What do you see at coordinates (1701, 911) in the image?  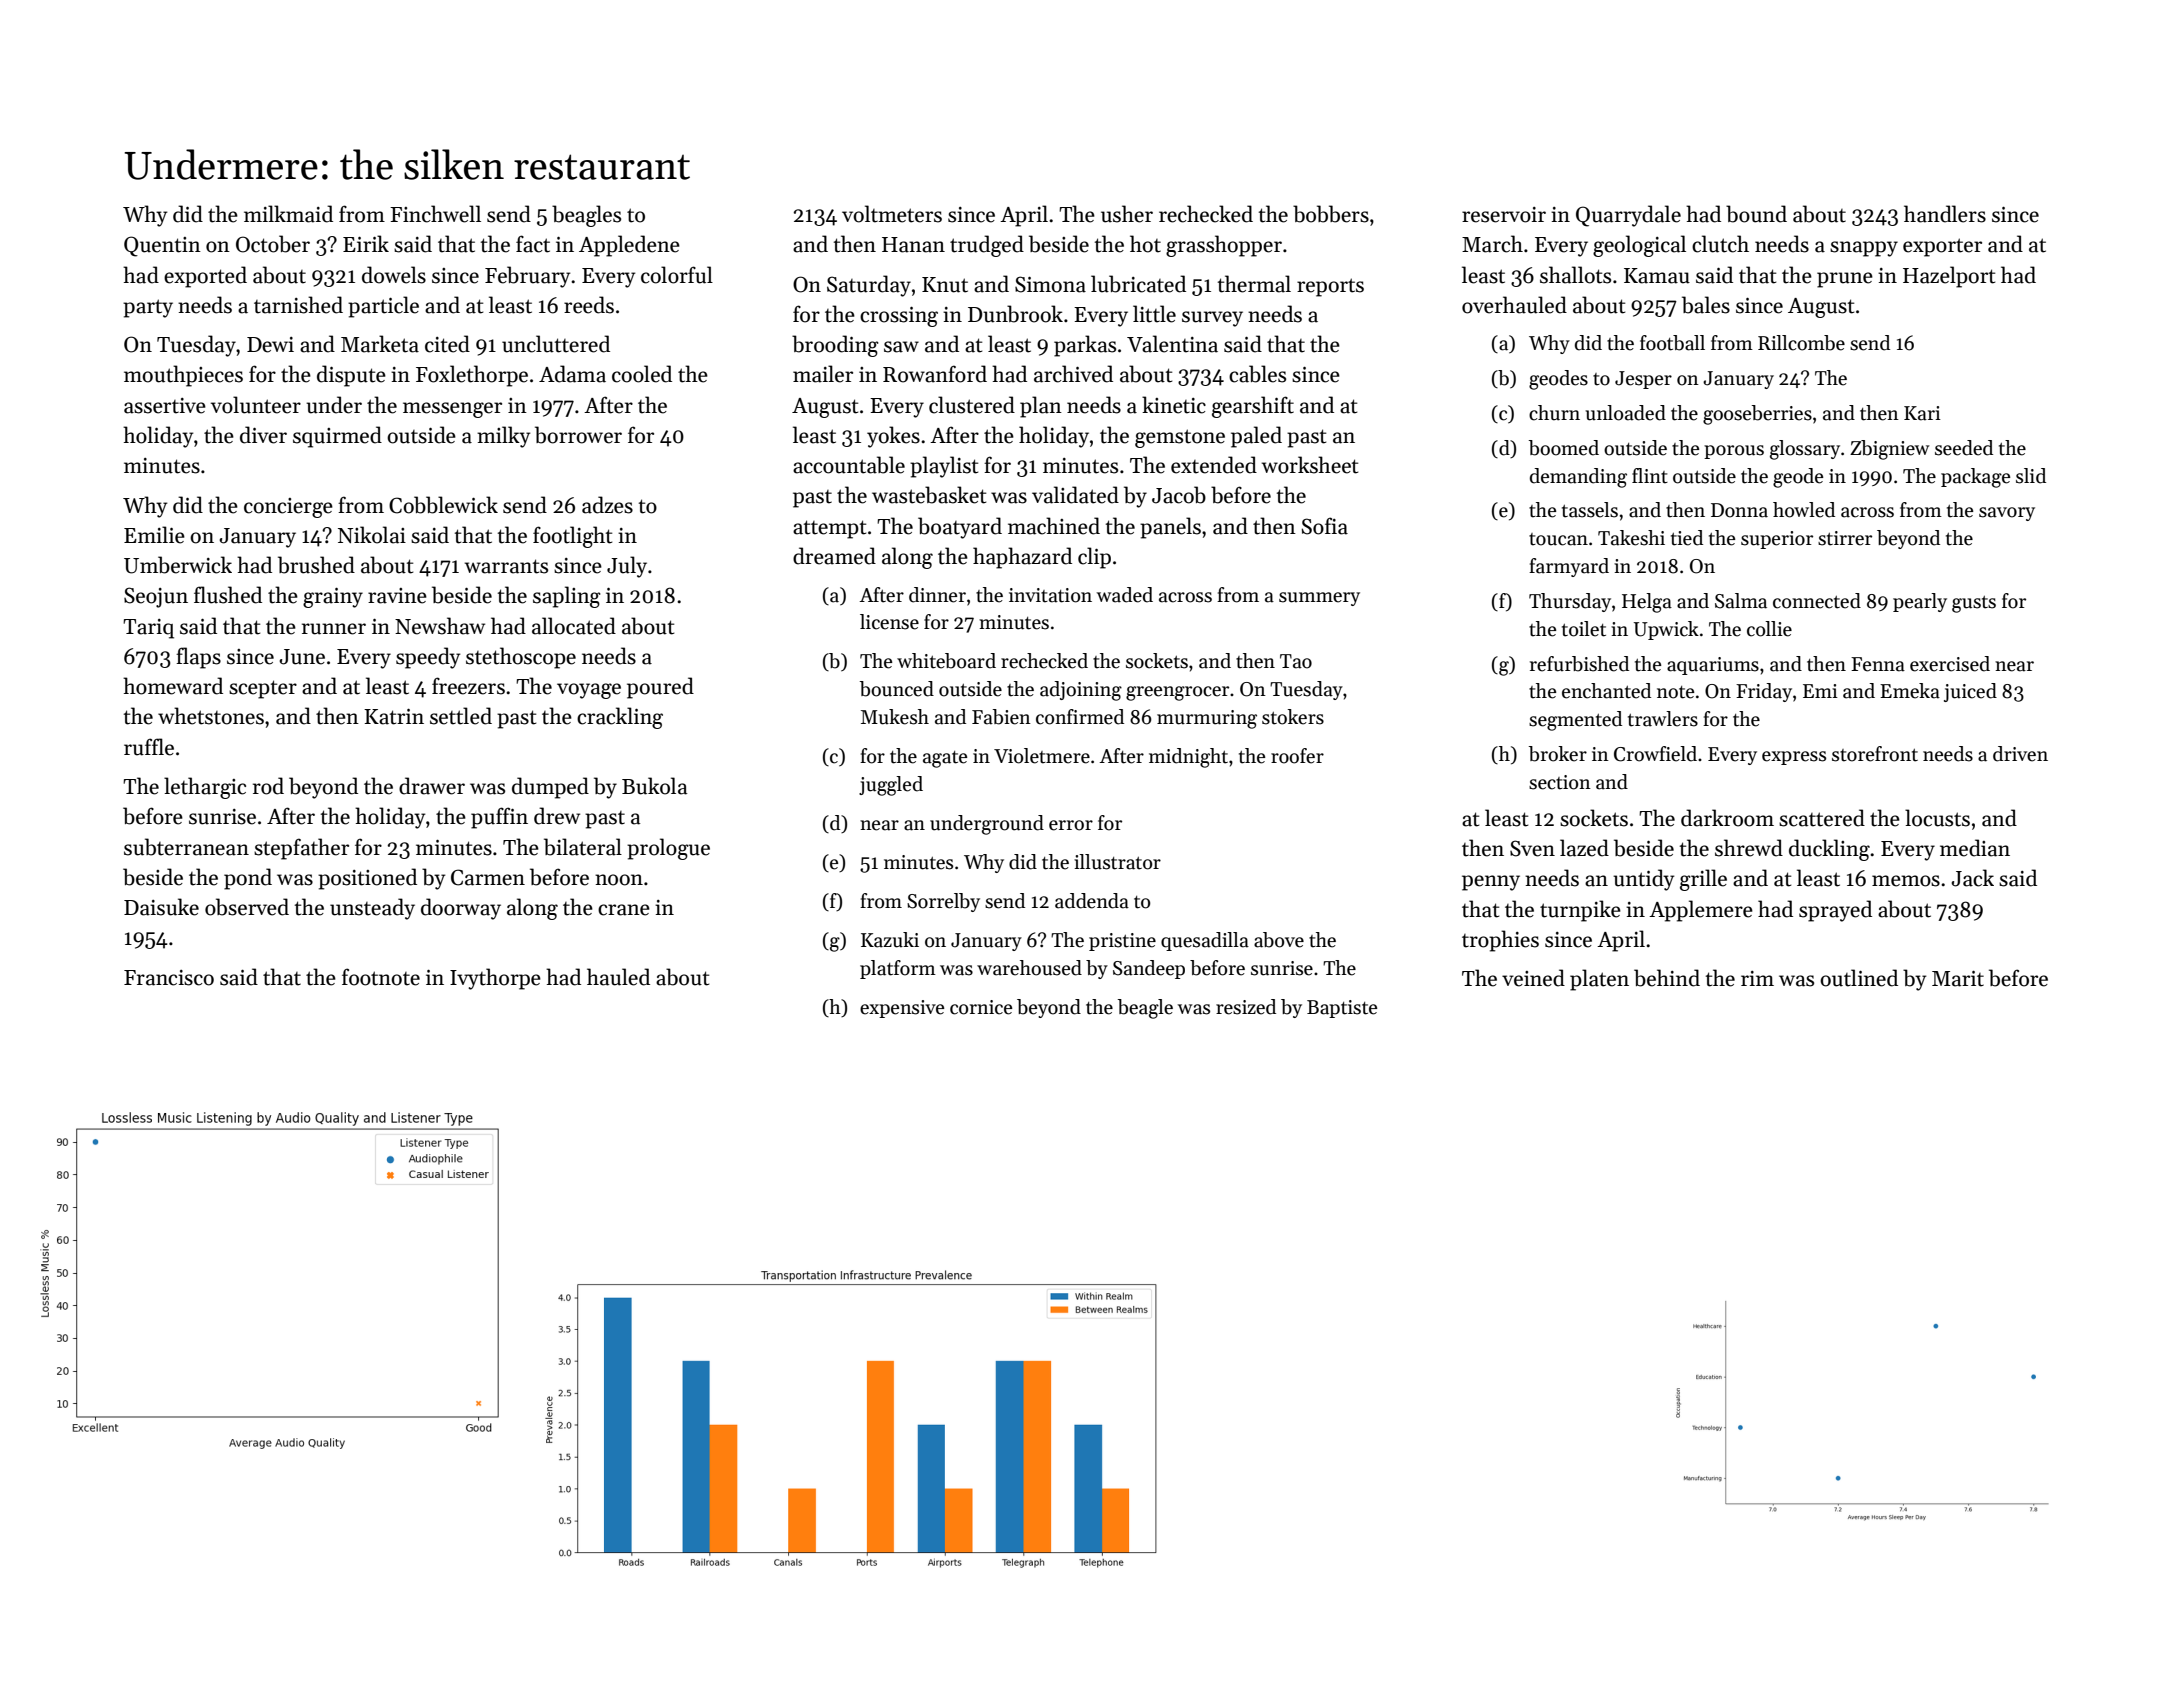 I see `Applemere` at bounding box center [1701, 911].
